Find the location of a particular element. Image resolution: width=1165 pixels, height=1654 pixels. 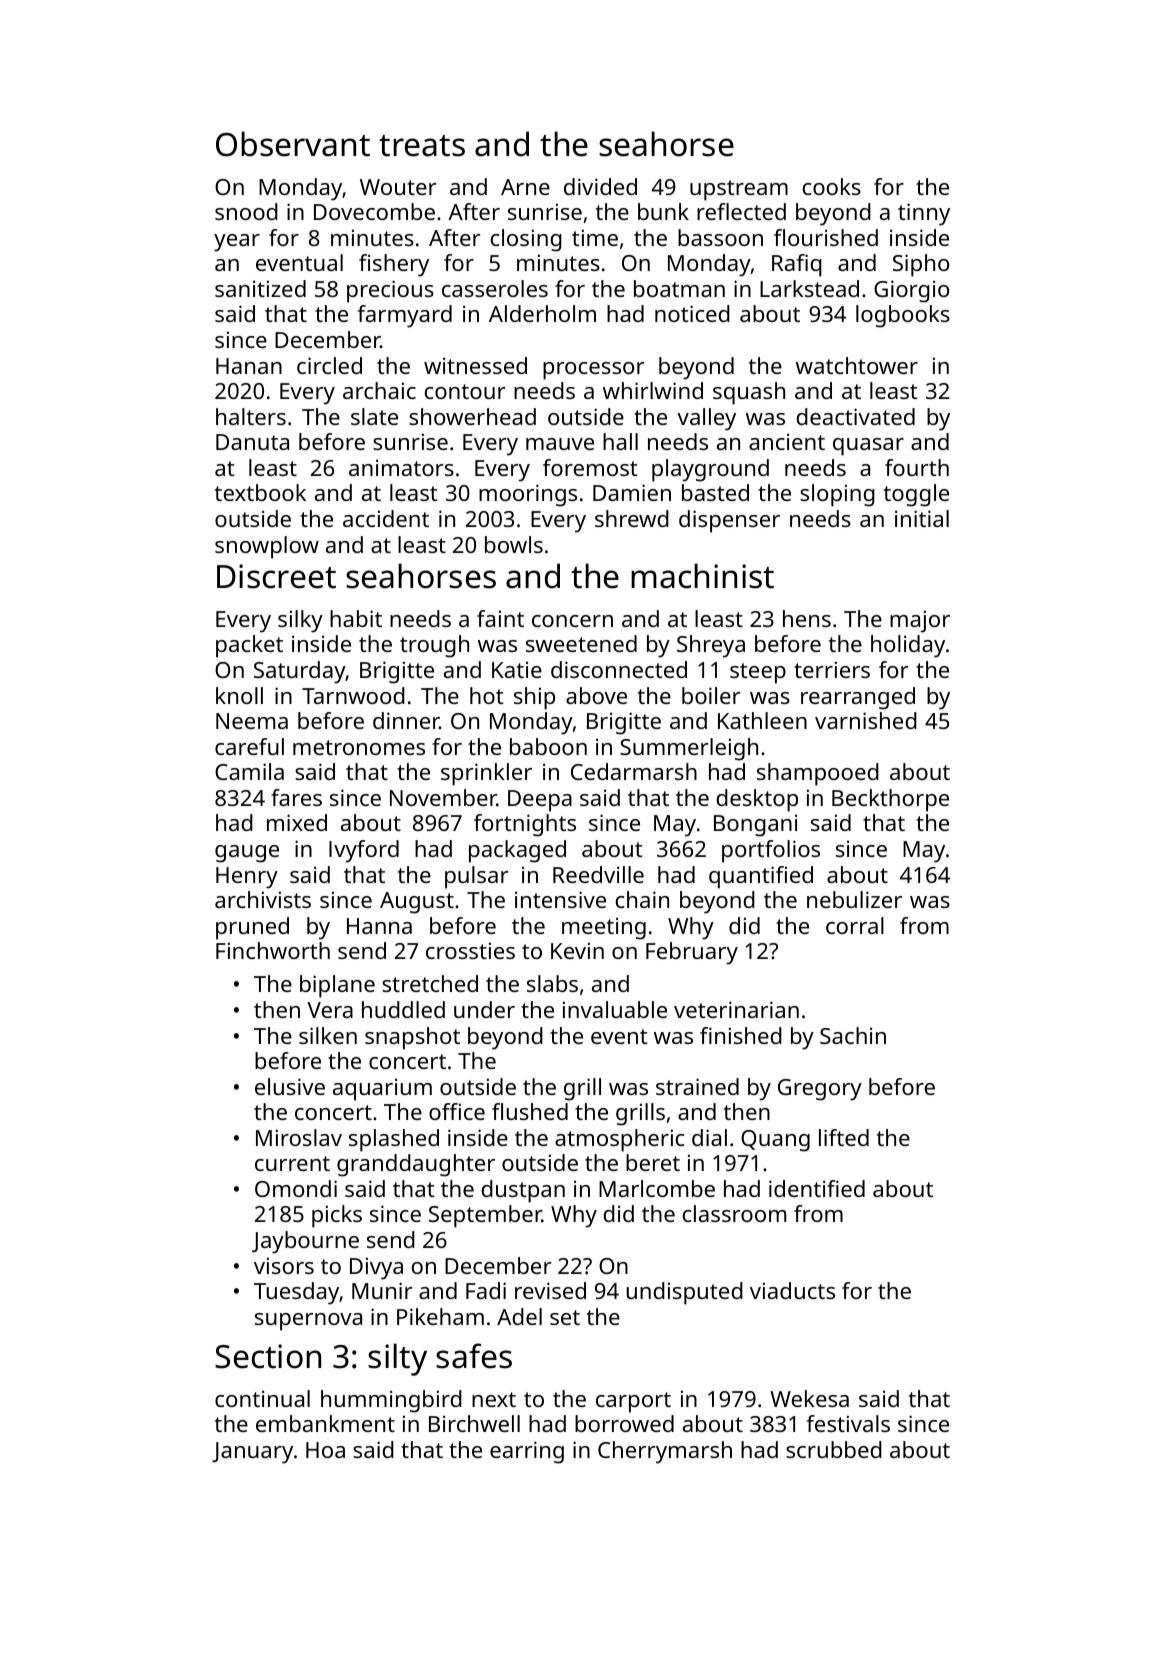

cooks is located at coordinates (832, 186).
